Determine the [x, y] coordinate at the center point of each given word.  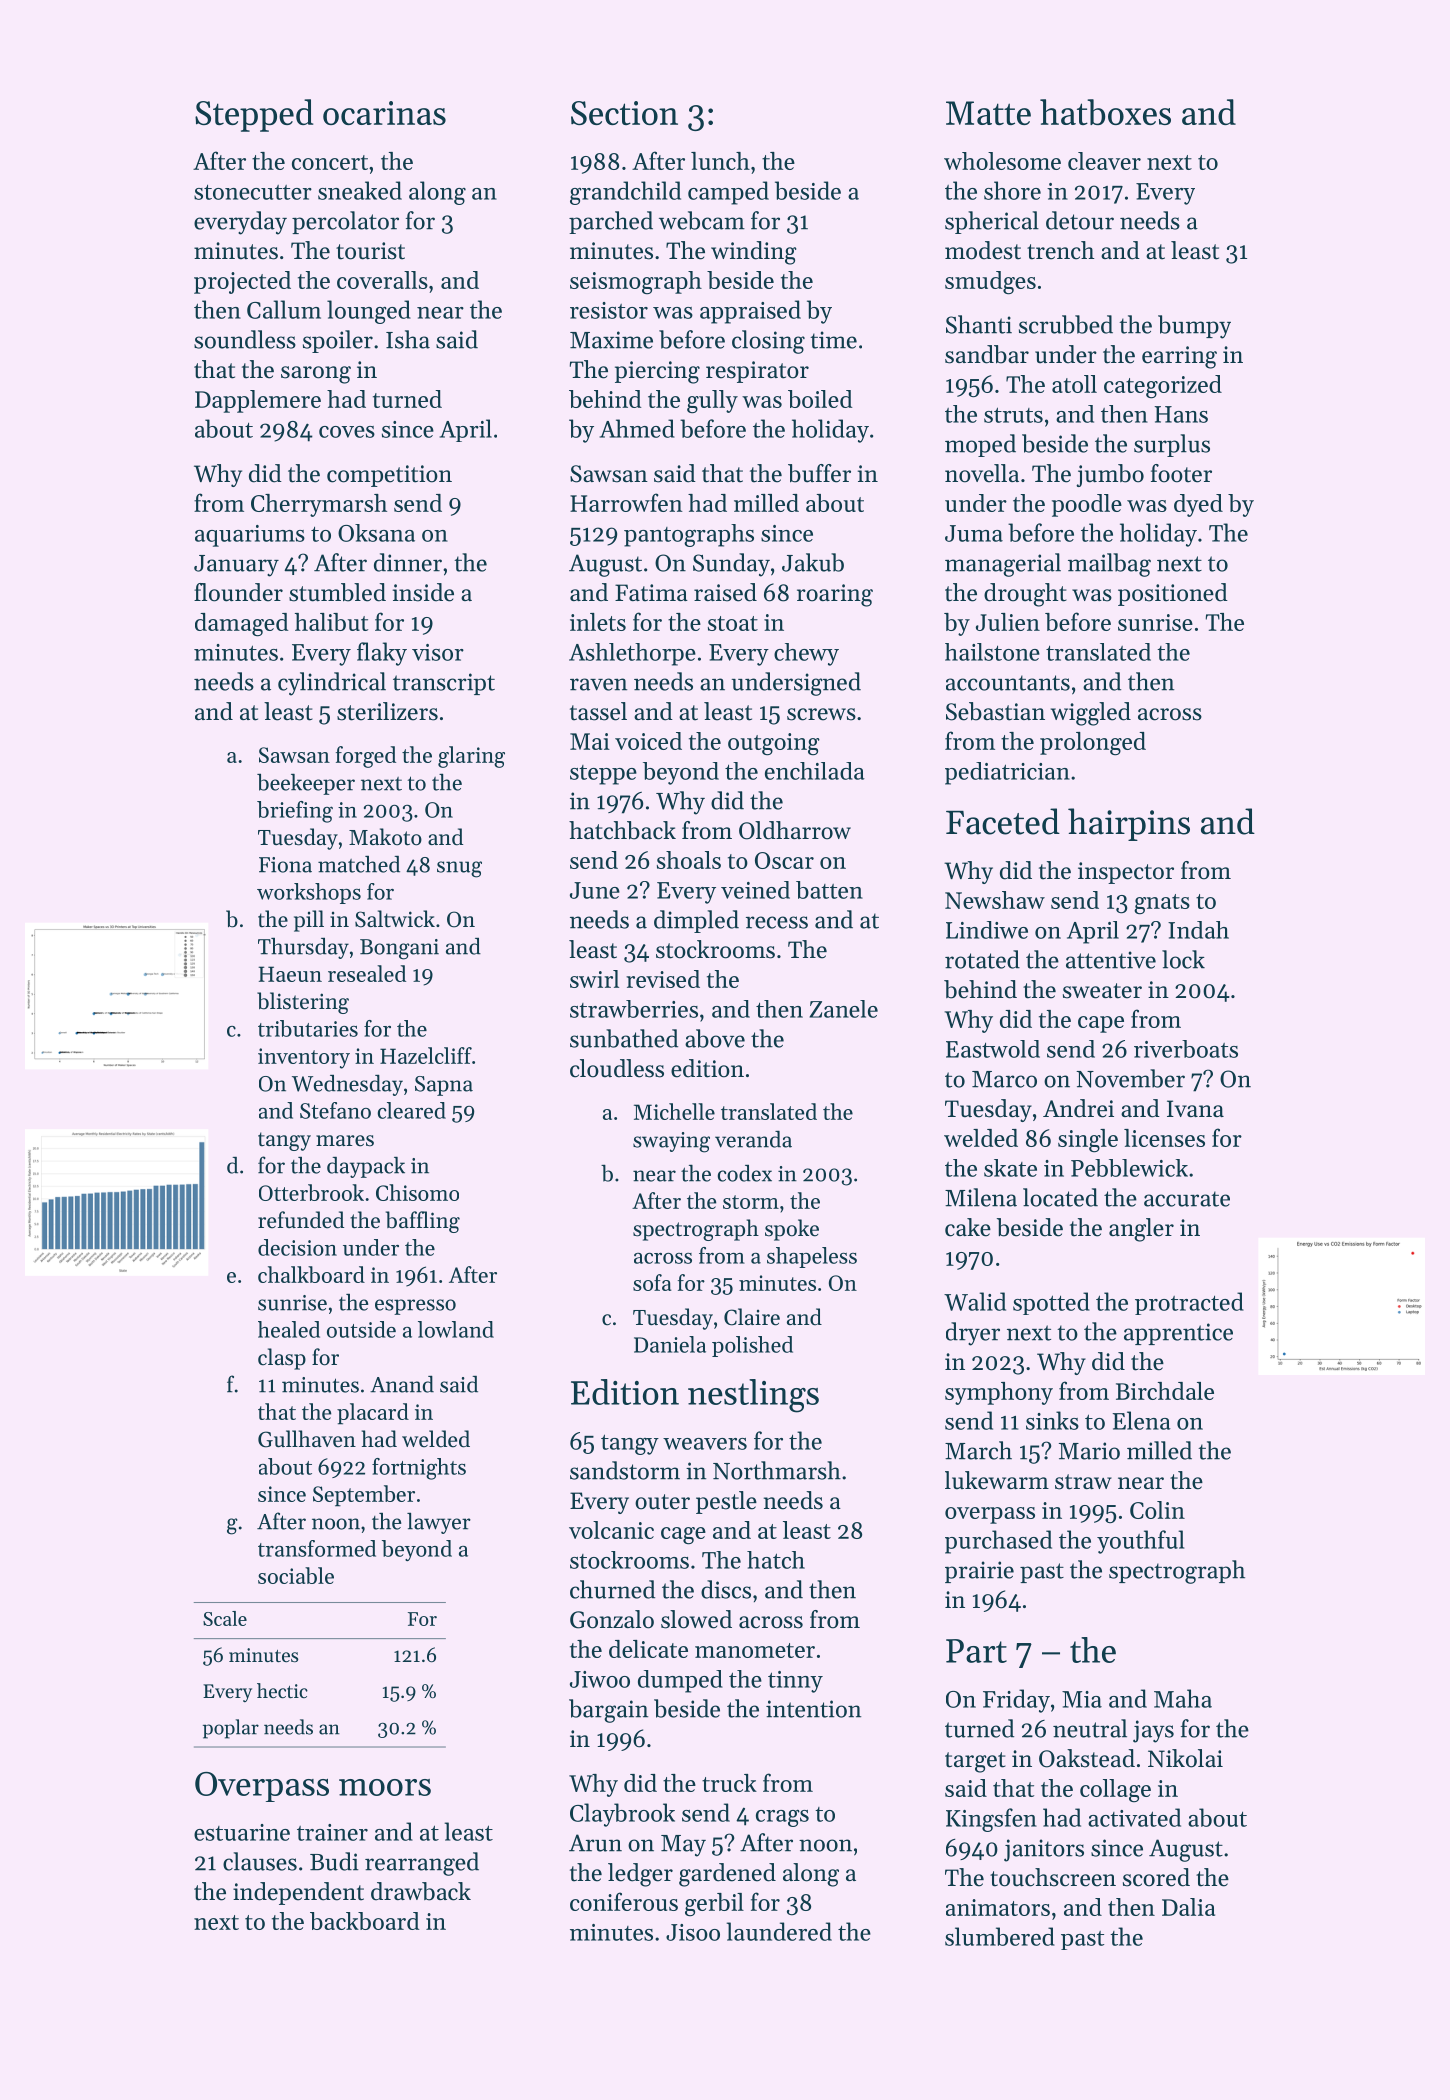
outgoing [774, 744]
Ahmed [637, 428]
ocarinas [384, 113]
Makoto [385, 837]
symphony [999, 1393]
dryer [973, 1334]
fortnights [419, 1469]
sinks [1052, 1420]
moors [385, 1787]
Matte [988, 113]
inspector [1126, 873]
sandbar [987, 354]
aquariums [250, 536]
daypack [366, 1167]
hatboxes [1105, 112]
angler [1141, 1230]
